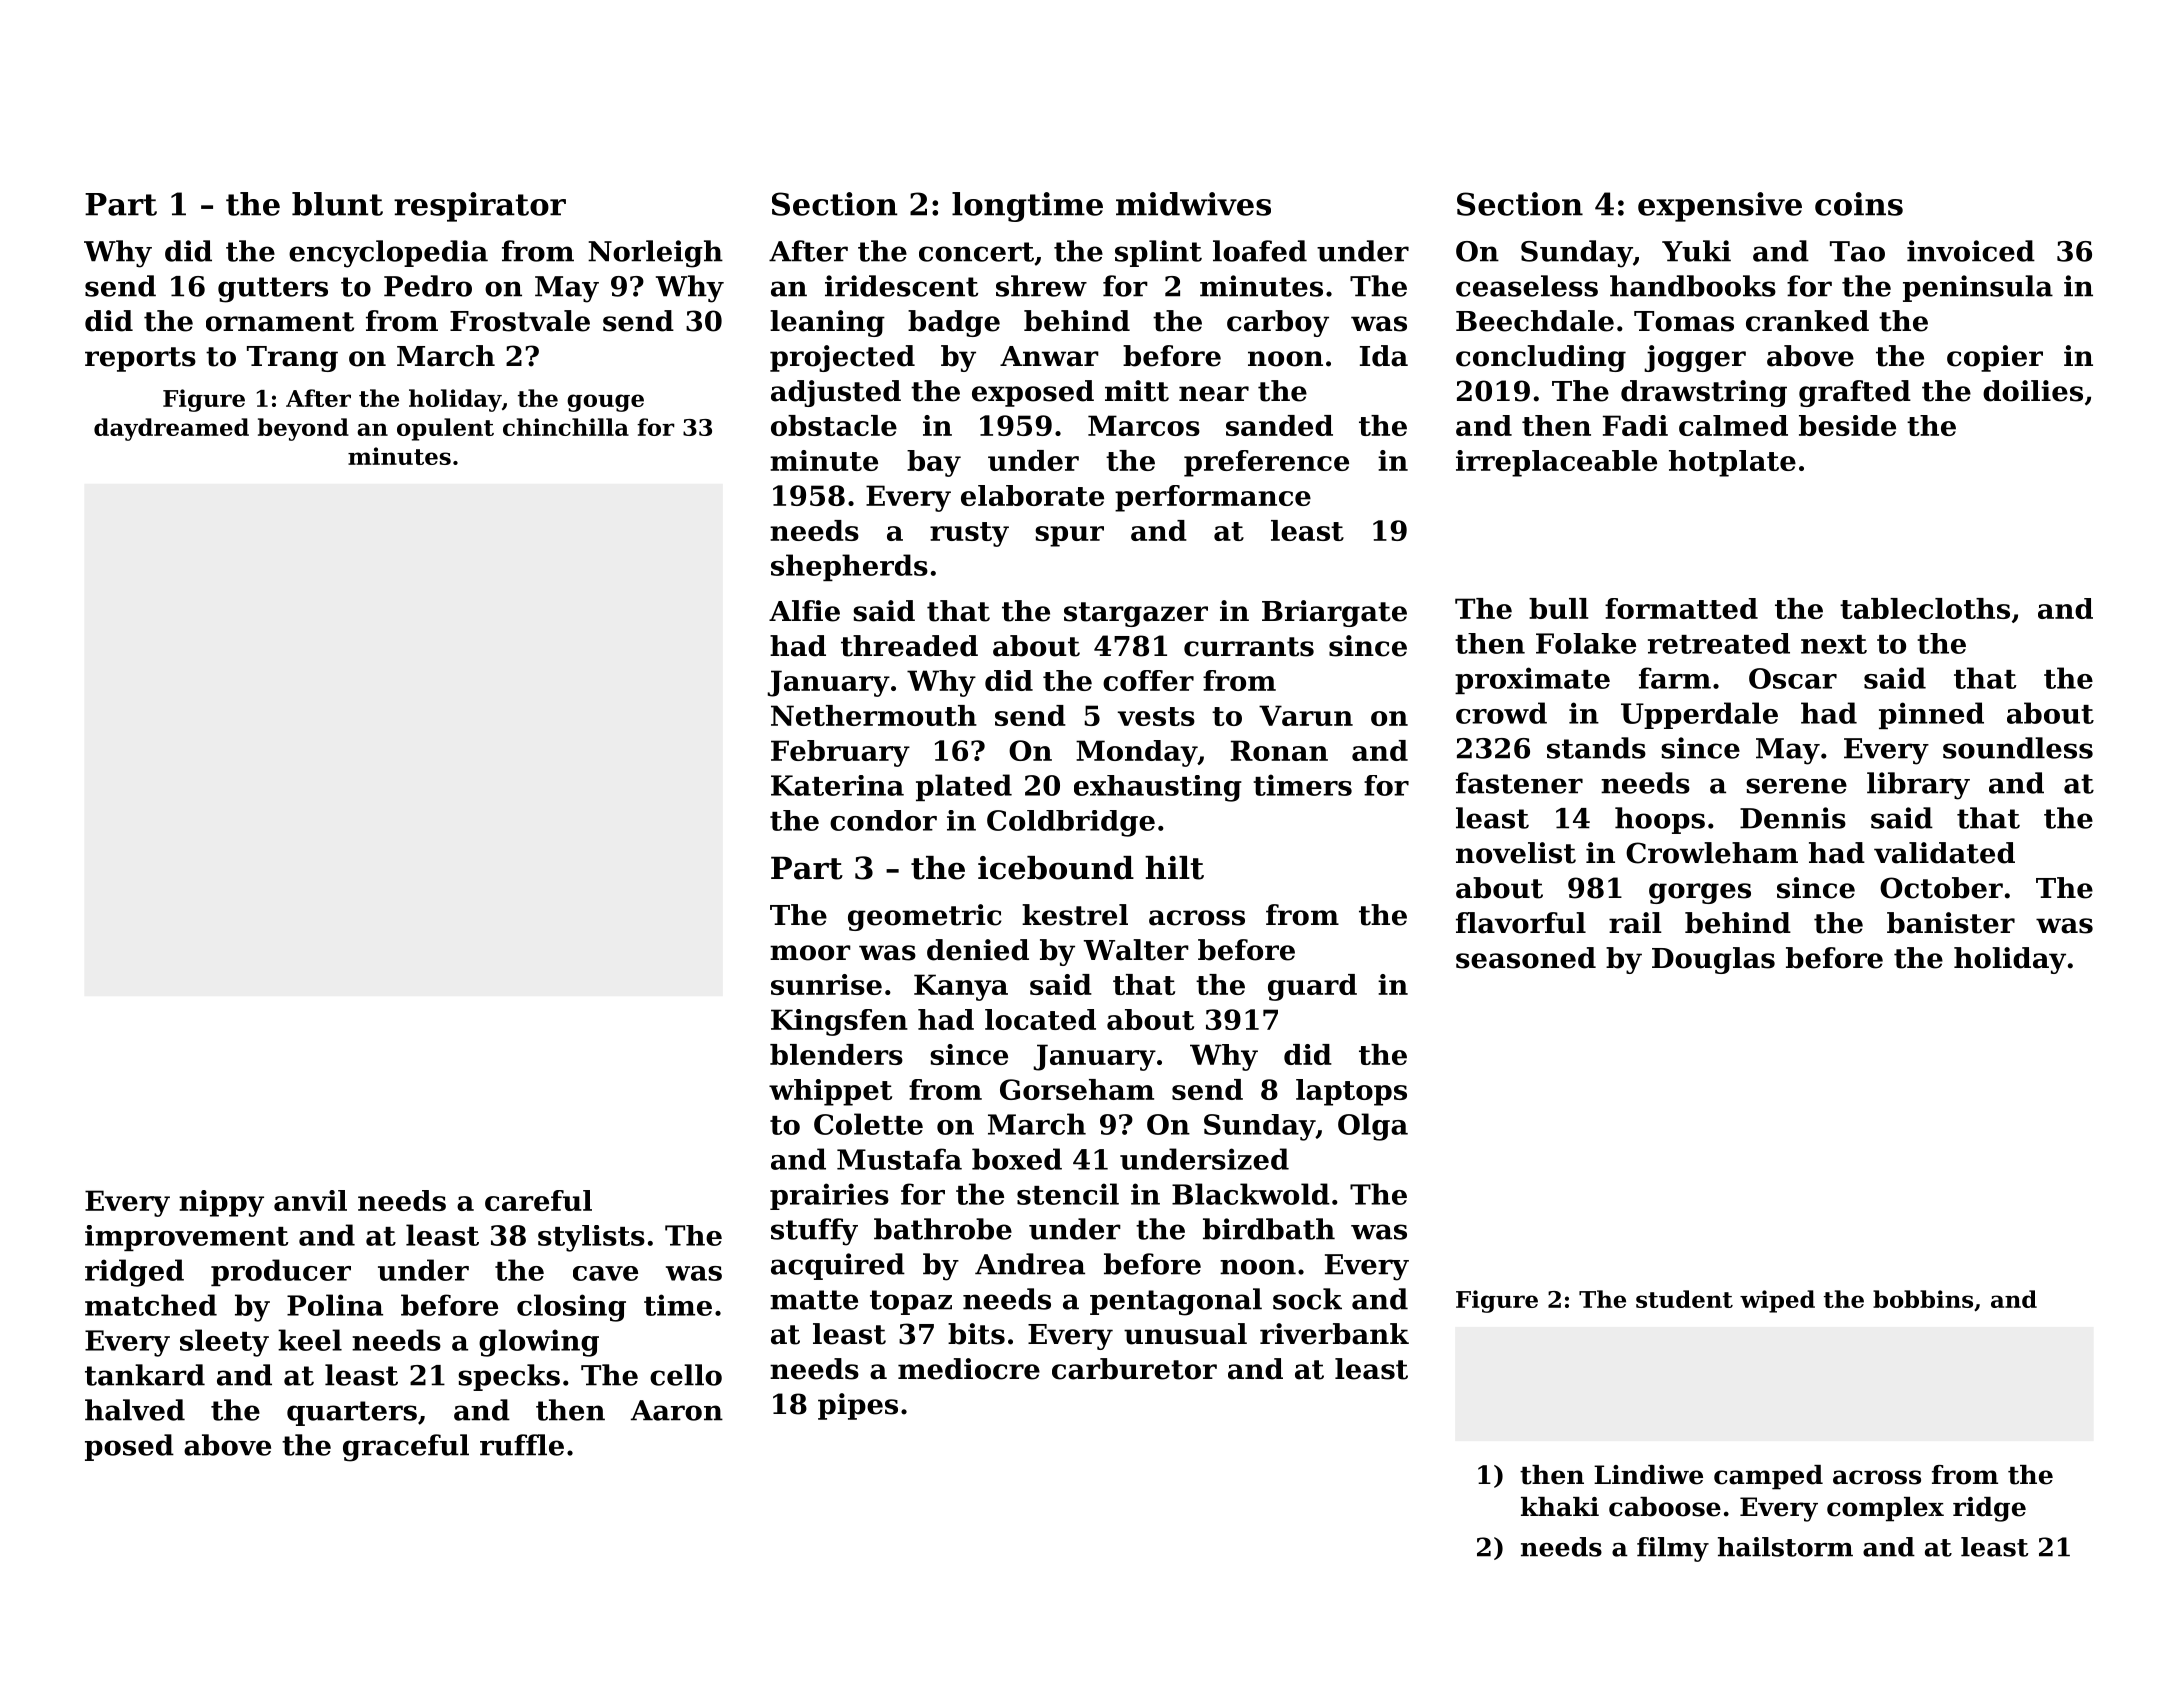 Image resolution: width=2178 pixels, height=1683 pixels. Describe the element at coordinates (849, 567) in the screenshot. I see `shepherds` at that location.
